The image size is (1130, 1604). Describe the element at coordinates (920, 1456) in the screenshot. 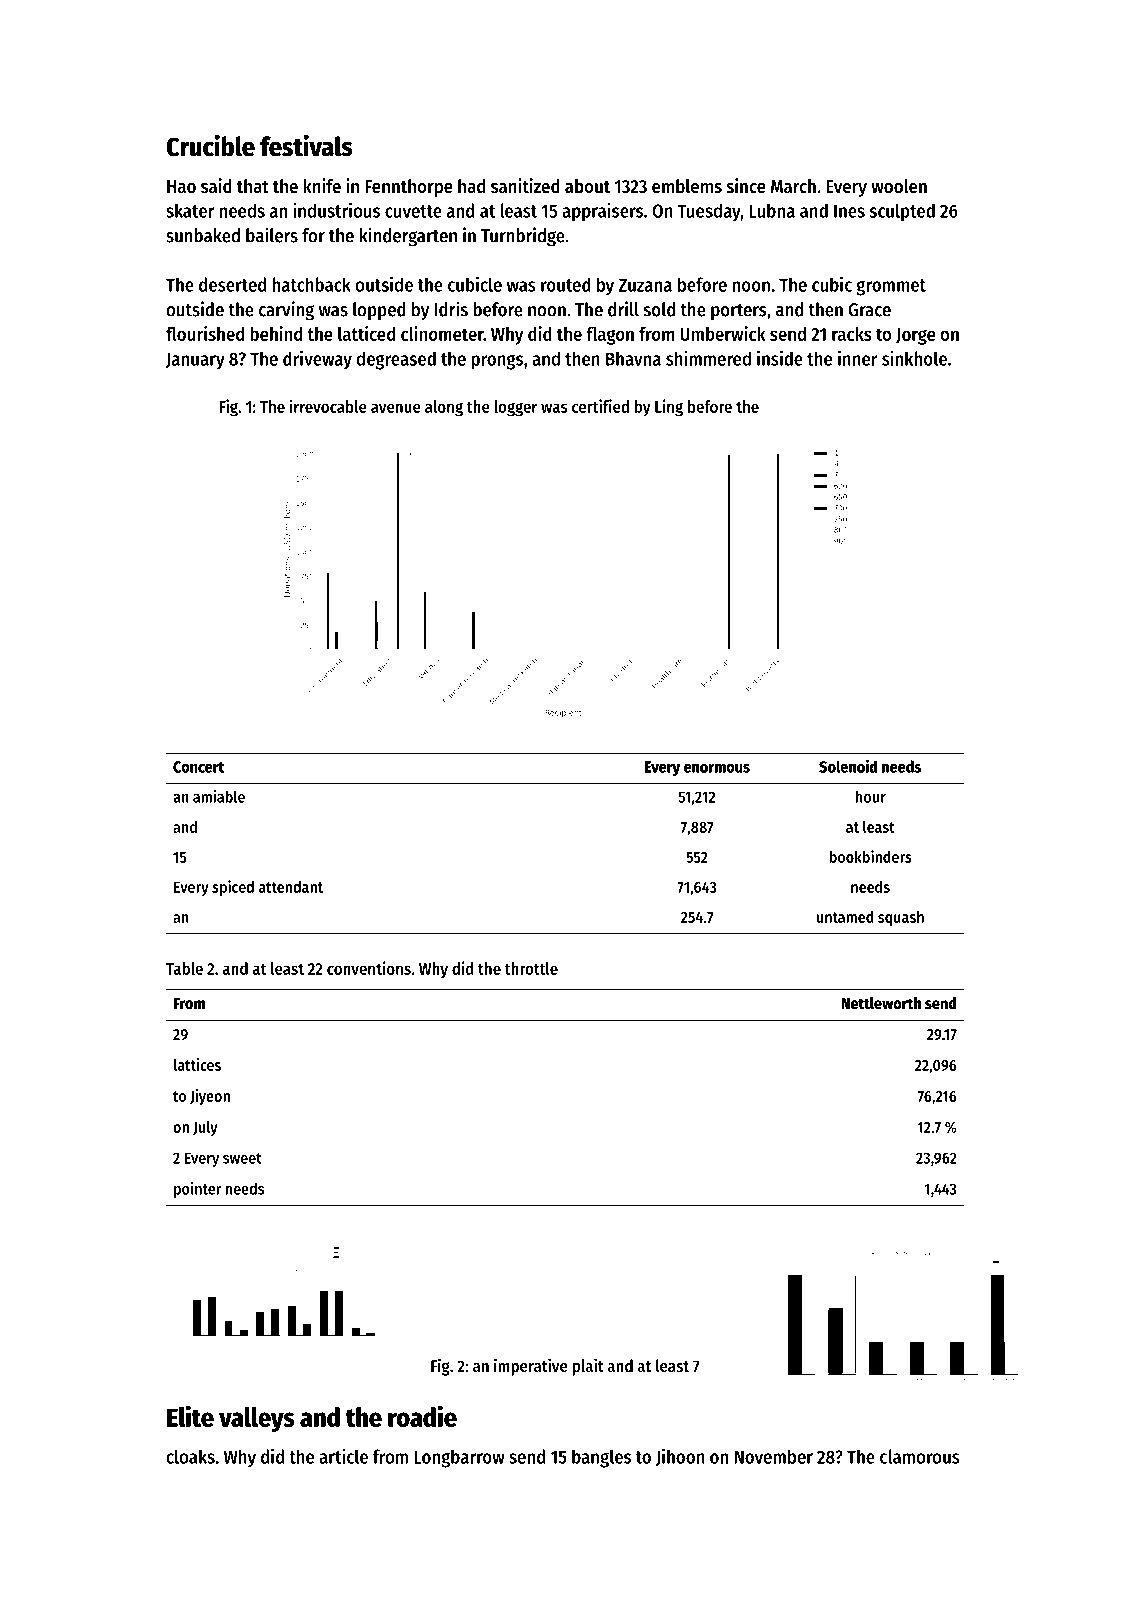

I see `clamorous` at that location.
